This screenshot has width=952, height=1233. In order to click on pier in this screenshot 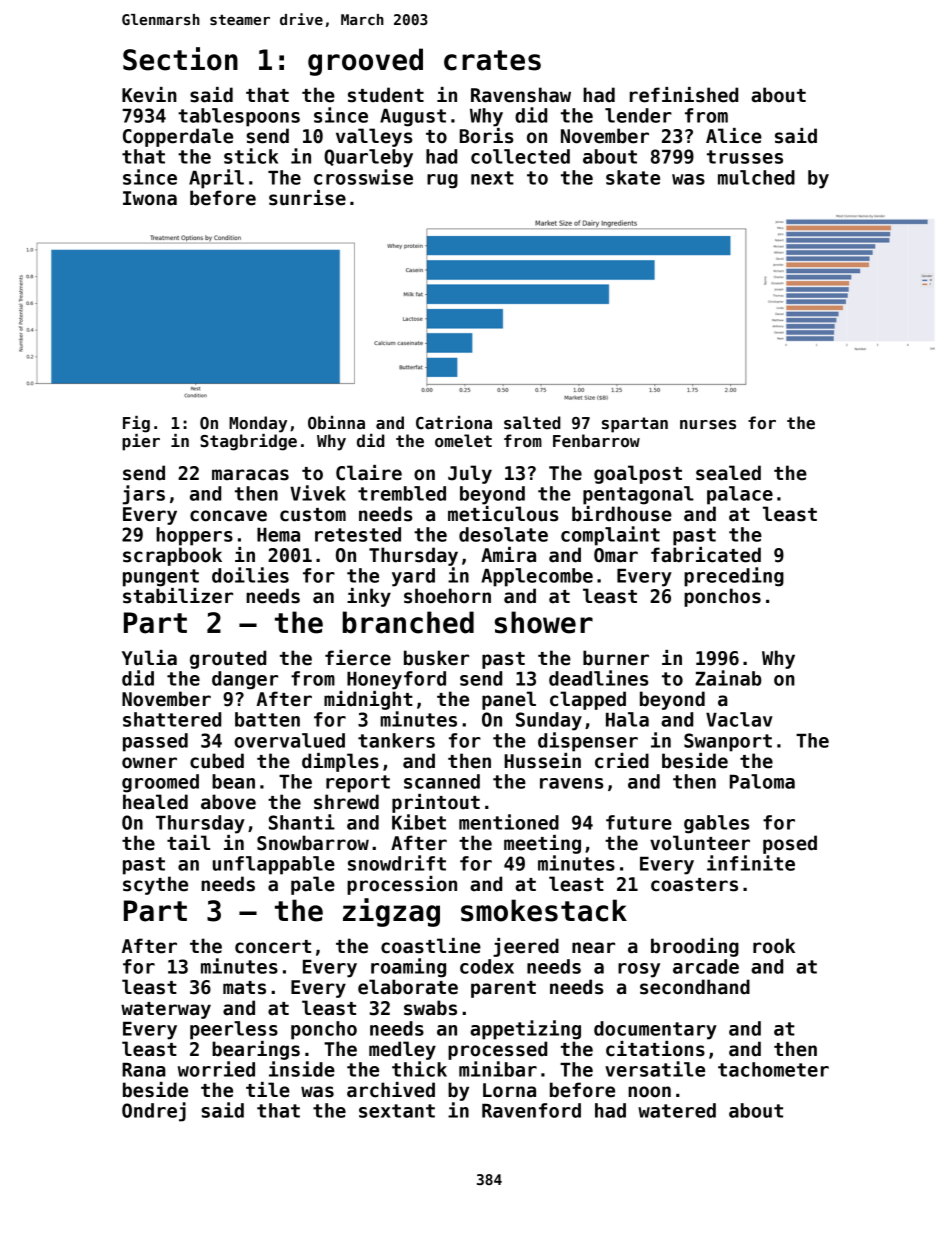, I will do `click(141, 442)`.
